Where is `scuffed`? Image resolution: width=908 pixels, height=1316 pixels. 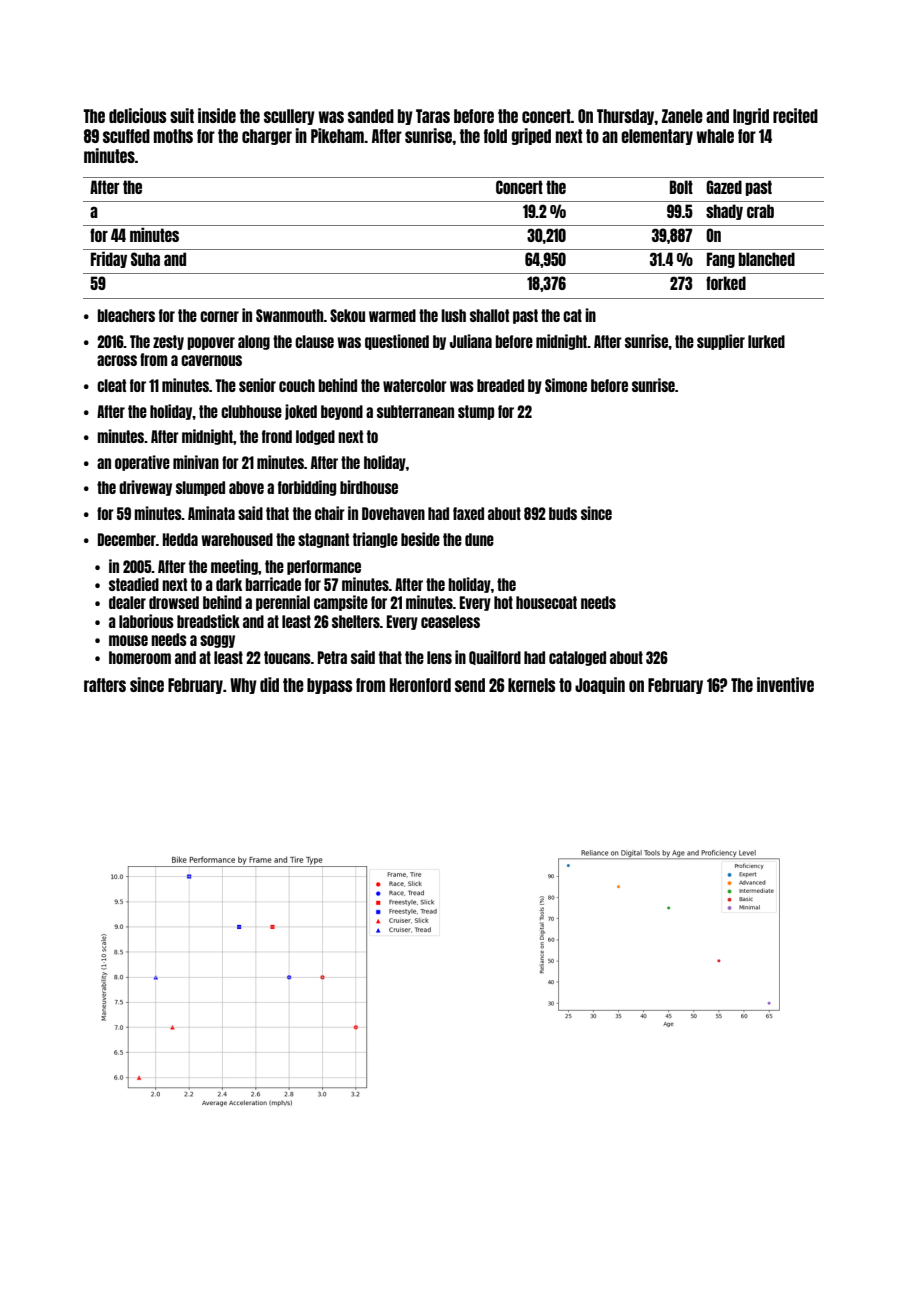 scuffed is located at coordinates (126, 136).
